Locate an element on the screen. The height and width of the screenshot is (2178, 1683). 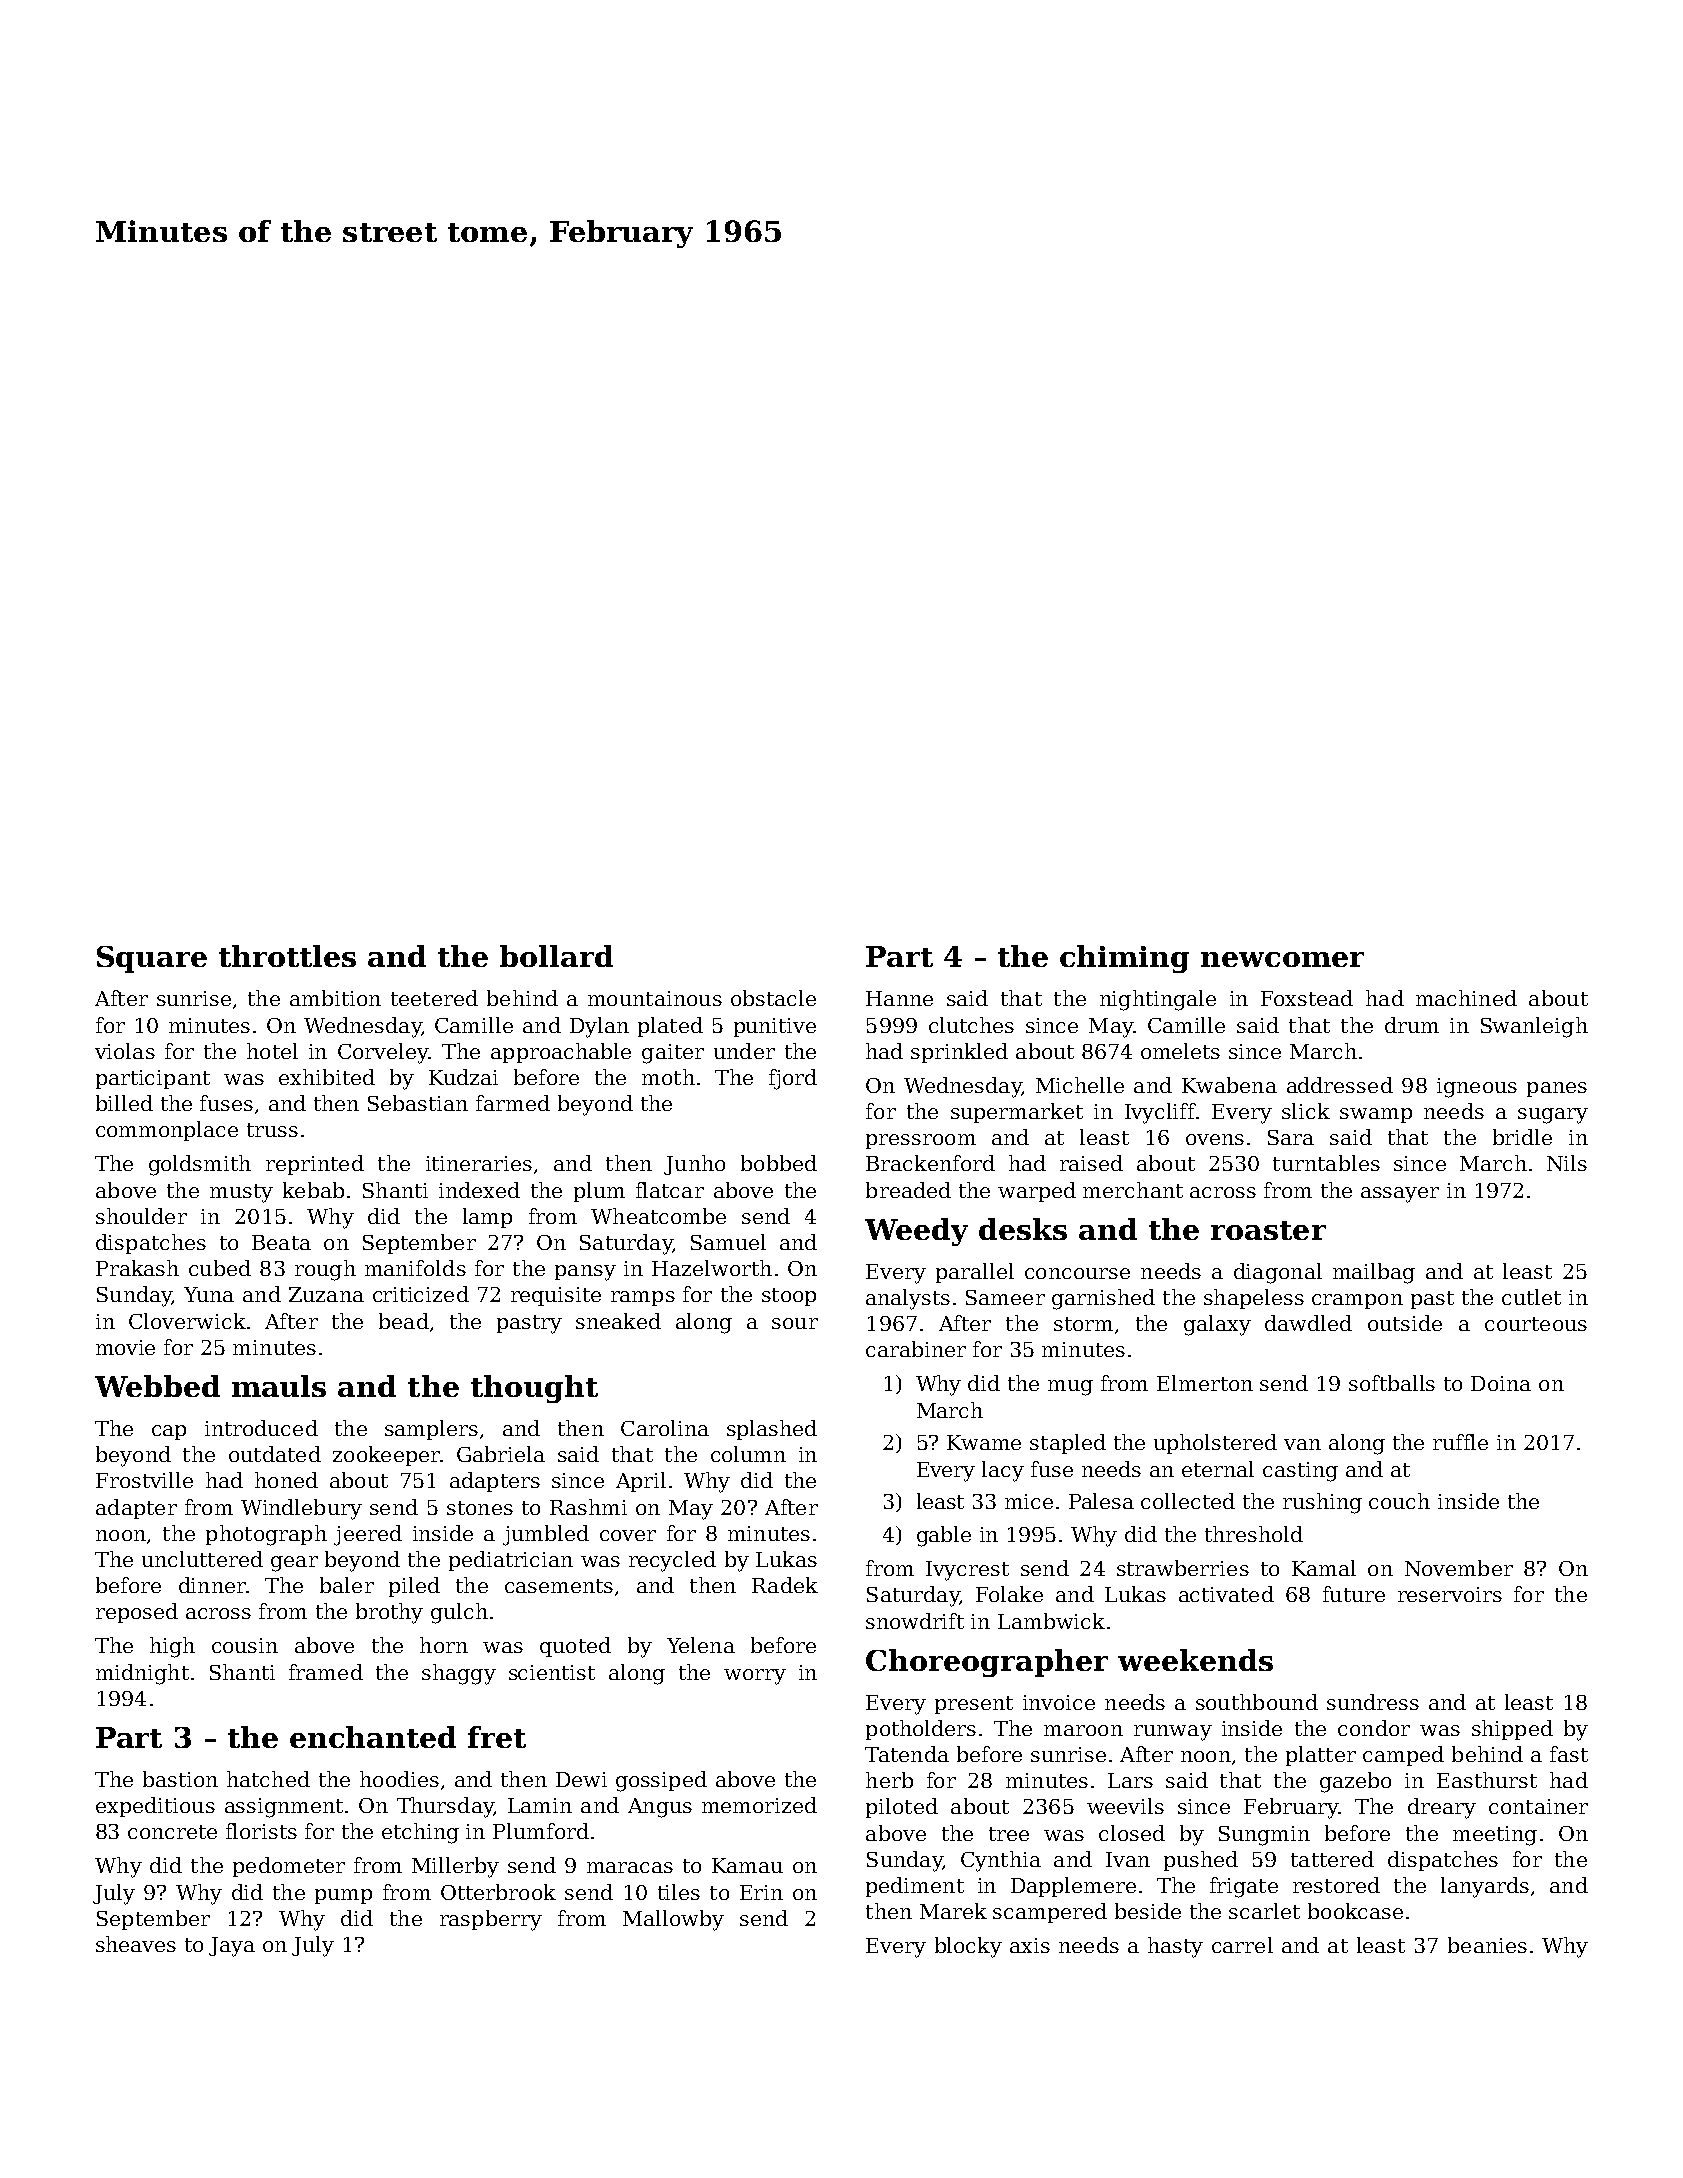
bastion is located at coordinates (180, 1779).
